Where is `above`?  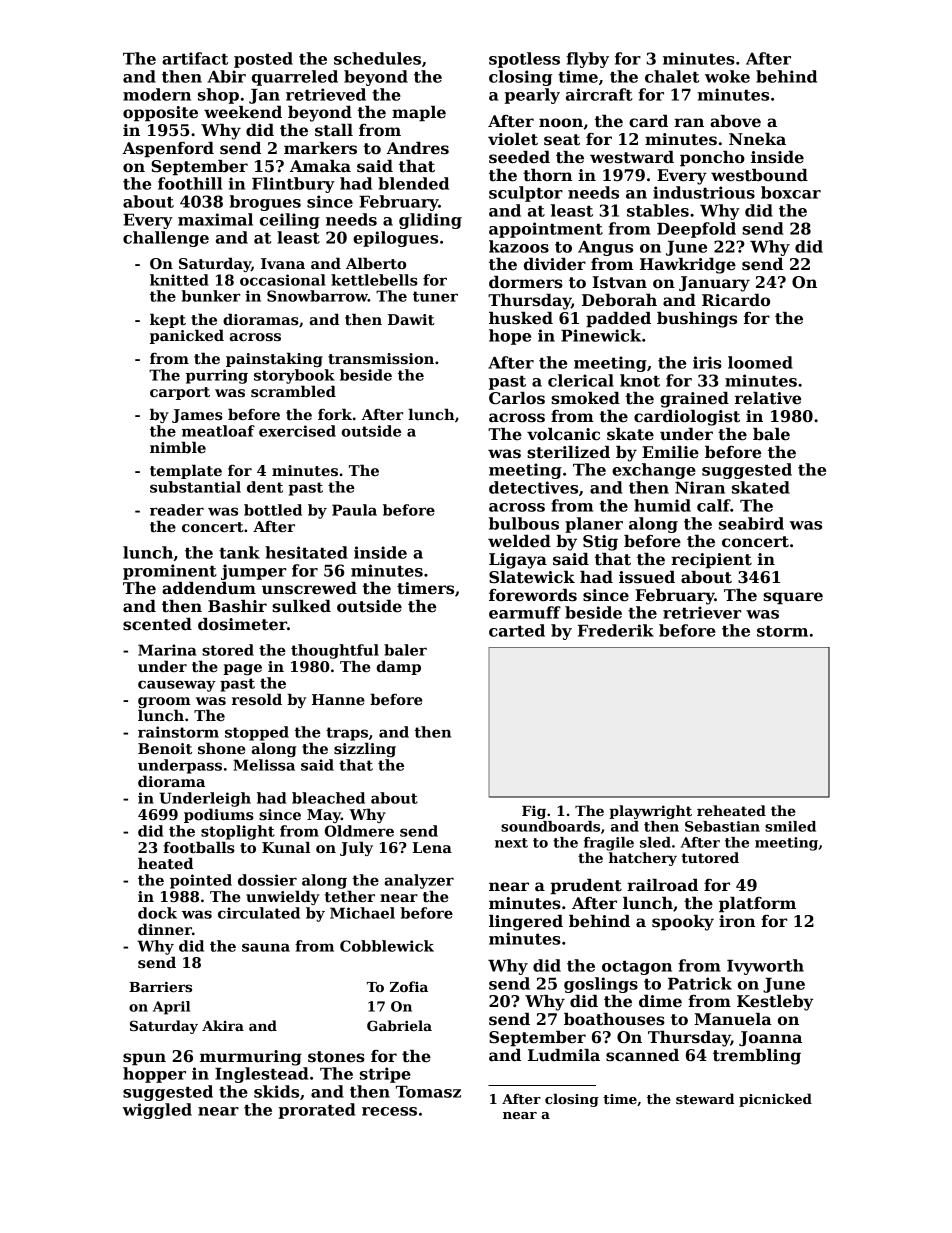
above is located at coordinates (735, 121).
